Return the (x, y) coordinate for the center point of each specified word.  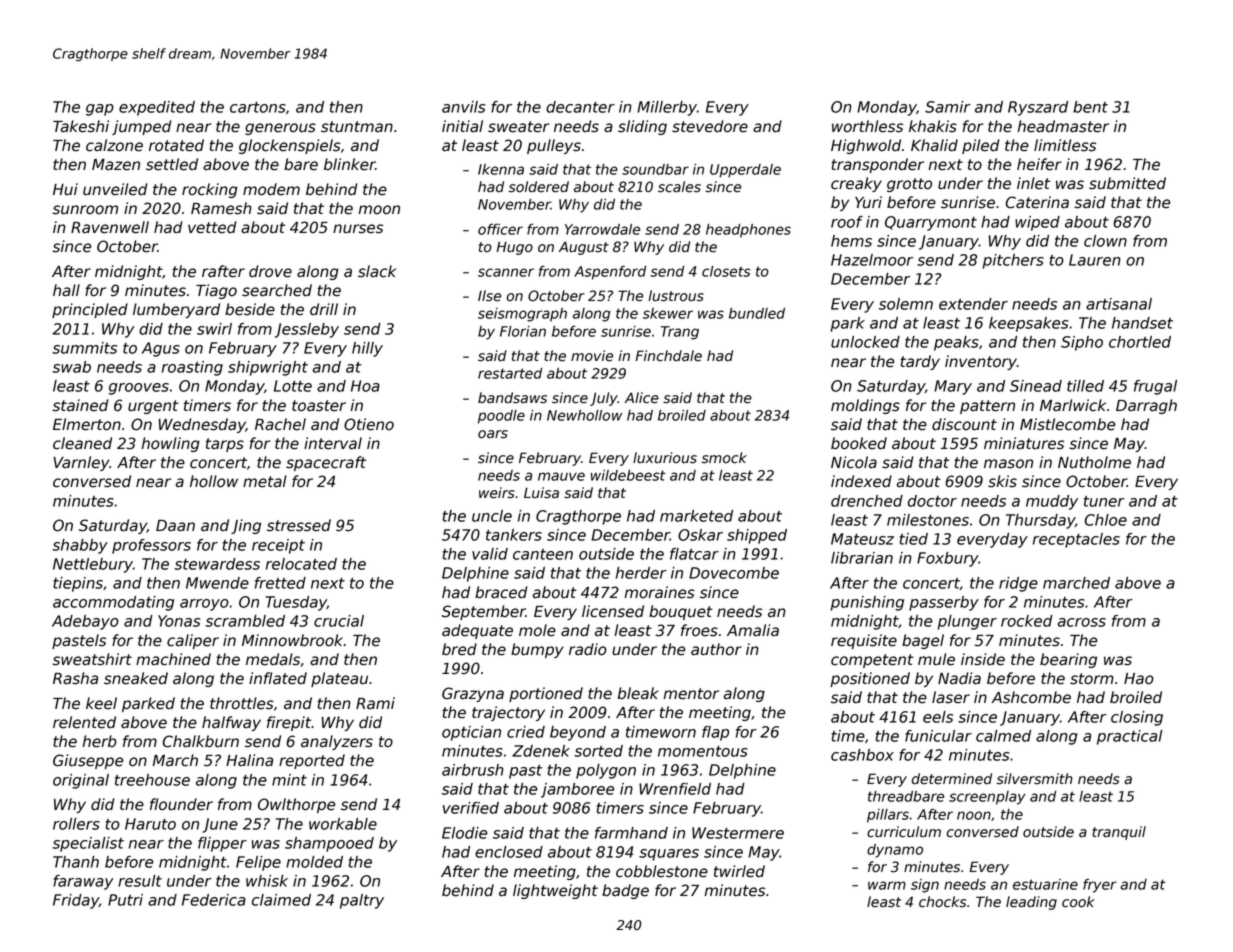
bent (1090, 107)
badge (625, 891)
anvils (464, 107)
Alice (642, 398)
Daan (175, 526)
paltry (362, 901)
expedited (157, 108)
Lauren (1095, 260)
